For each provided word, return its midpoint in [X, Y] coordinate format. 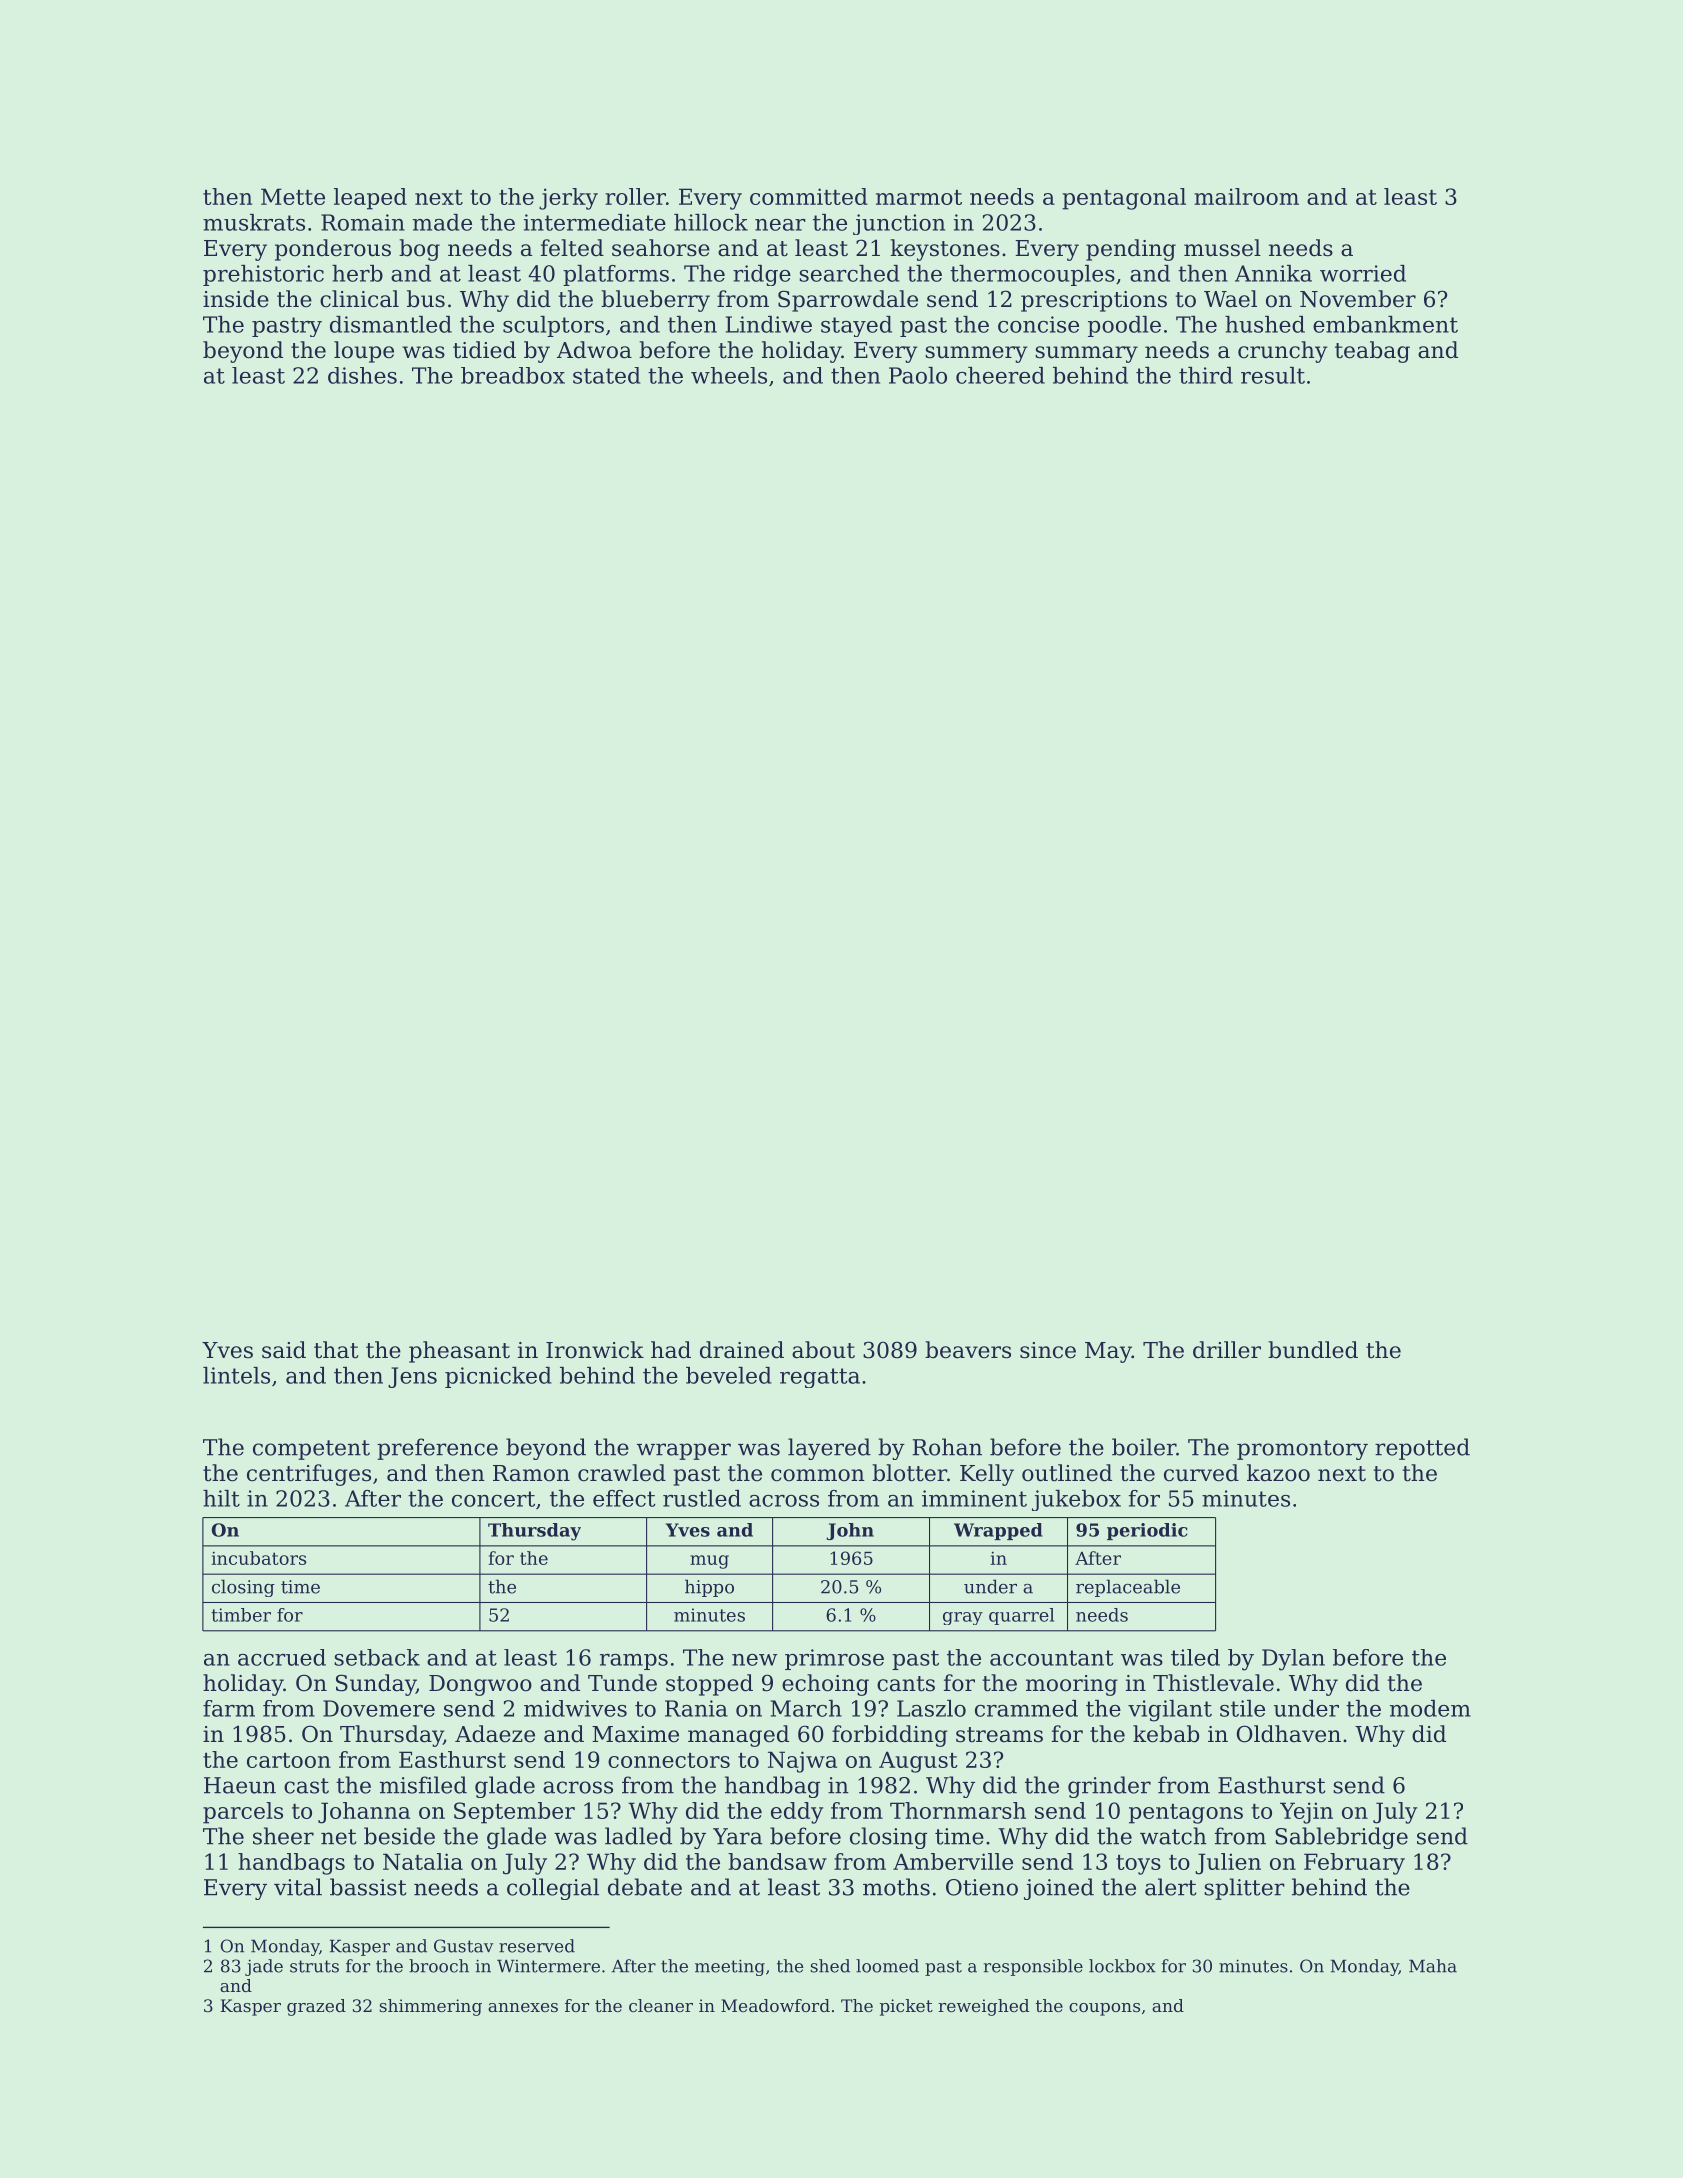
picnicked [498, 1377]
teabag [1372, 352]
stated [607, 375]
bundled [1313, 1350]
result [1273, 375]
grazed [316, 2007]
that [336, 1350]
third [1206, 375]
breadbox [513, 375]
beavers [968, 1350]
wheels [729, 375]
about [823, 1350]
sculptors [553, 326]
